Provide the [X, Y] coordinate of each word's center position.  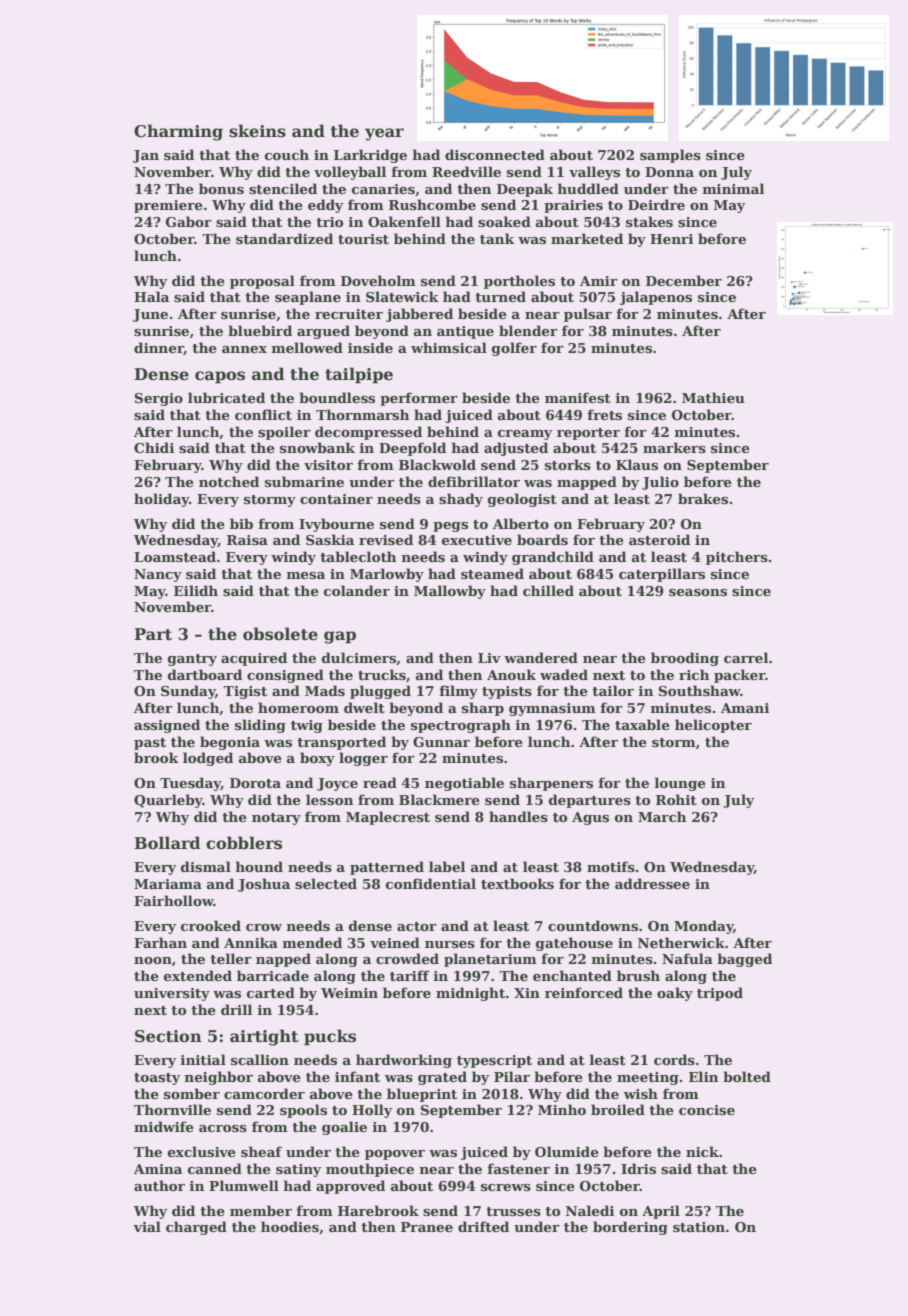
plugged [380, 692]
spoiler [284, 433]
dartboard [205, 674]
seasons [698, 592]
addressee [652, 883]
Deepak [525, 190]
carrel [746, 657]
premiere [168, 206]
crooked [211, 925]
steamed [492, 573]
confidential [431, 883]
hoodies [290, 1226]
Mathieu [713, 397]
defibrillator [474, 481]
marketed [587, 238]
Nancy [158, 575]
